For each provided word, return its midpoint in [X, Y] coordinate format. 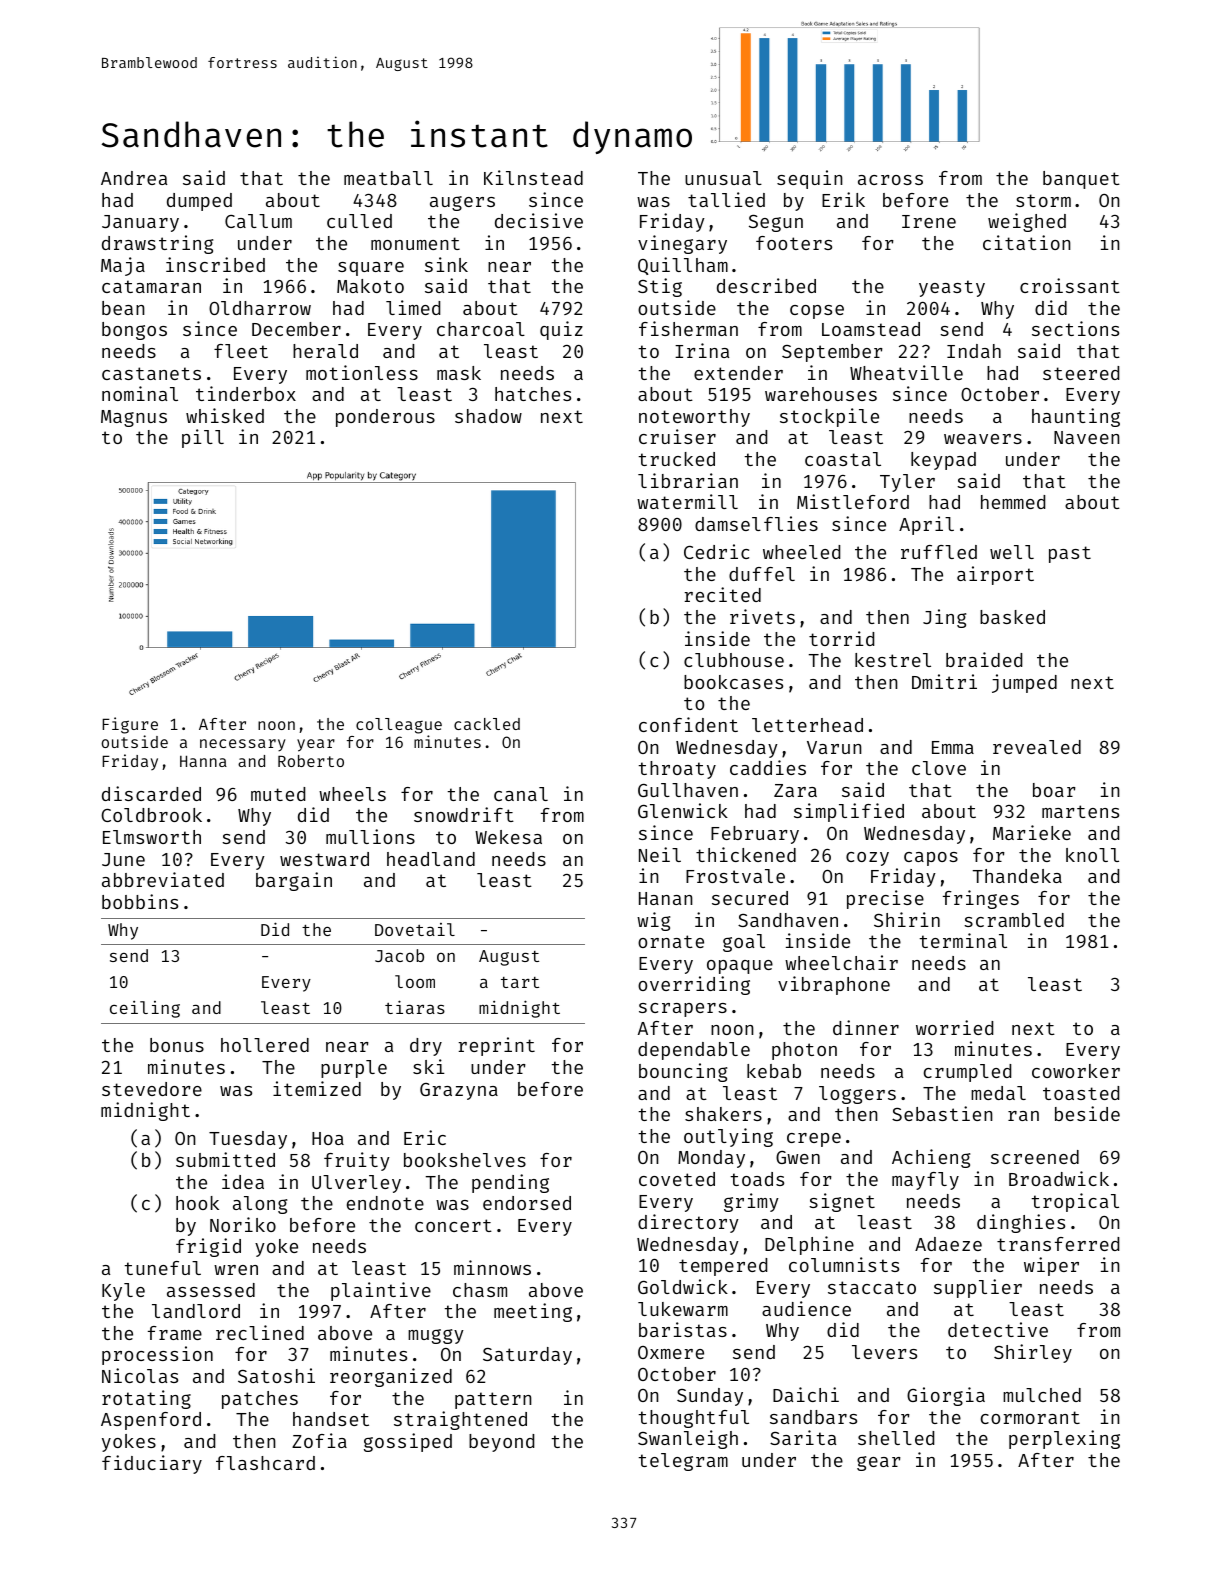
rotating [146, 1399]
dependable [694, 1051]
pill [203, 438]
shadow [488, 416]
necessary [243, 745]
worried [954, 1027]
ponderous [385, 418]
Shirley [1033, 1353]
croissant [1070, 285]
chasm [480, 1290]
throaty [677, 770]
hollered [265, 1045]
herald [325, 351]
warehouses [821, 394]
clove [939, 768]
